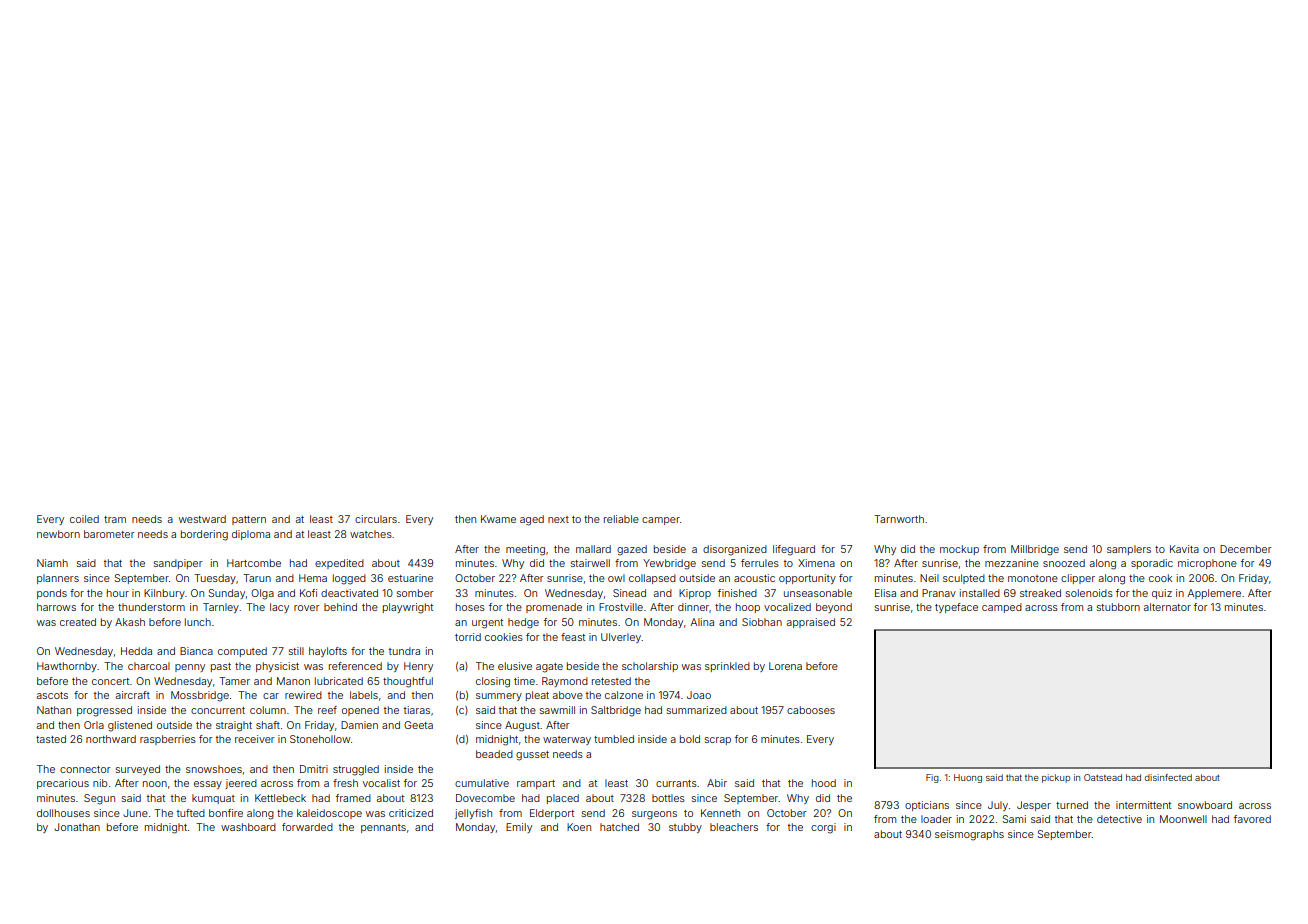 The height and width of the document is (924, 1308). I want to click on December, so click(1245, 549).
